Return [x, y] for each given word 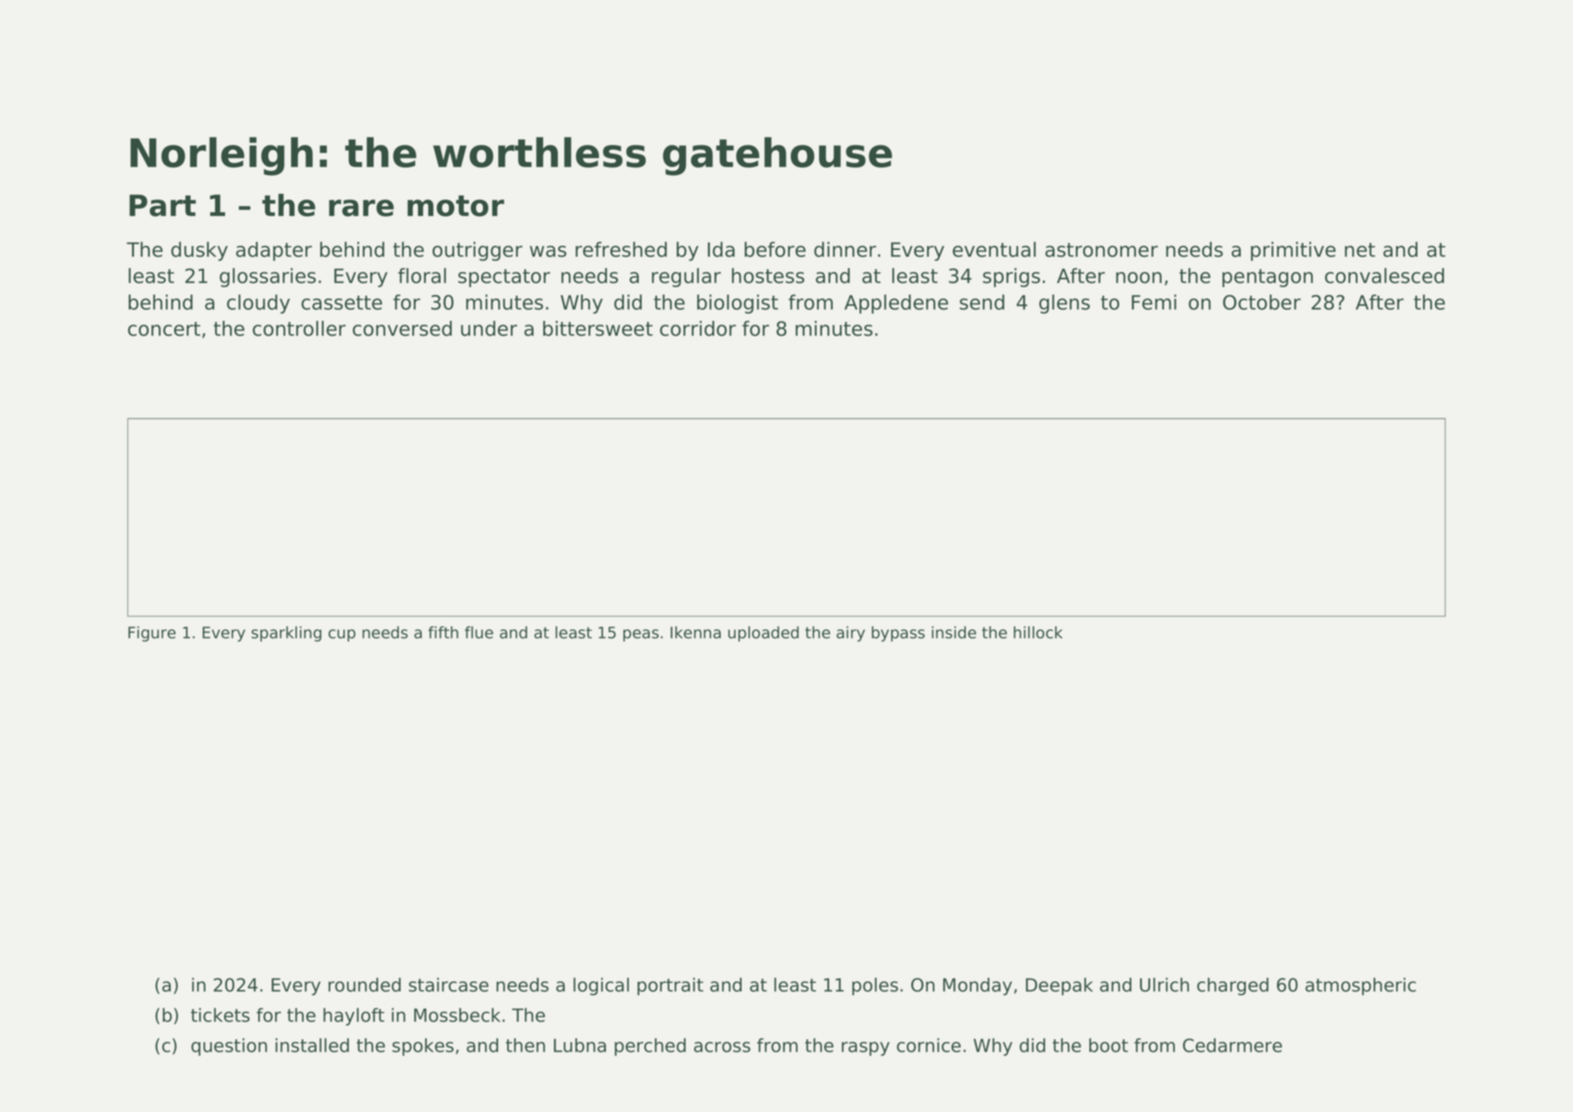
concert [164, 329]
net [1360, 250]
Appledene [896, 304]
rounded [364, 985]
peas [641, 635]
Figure [152, 634]
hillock [1038, 632]
